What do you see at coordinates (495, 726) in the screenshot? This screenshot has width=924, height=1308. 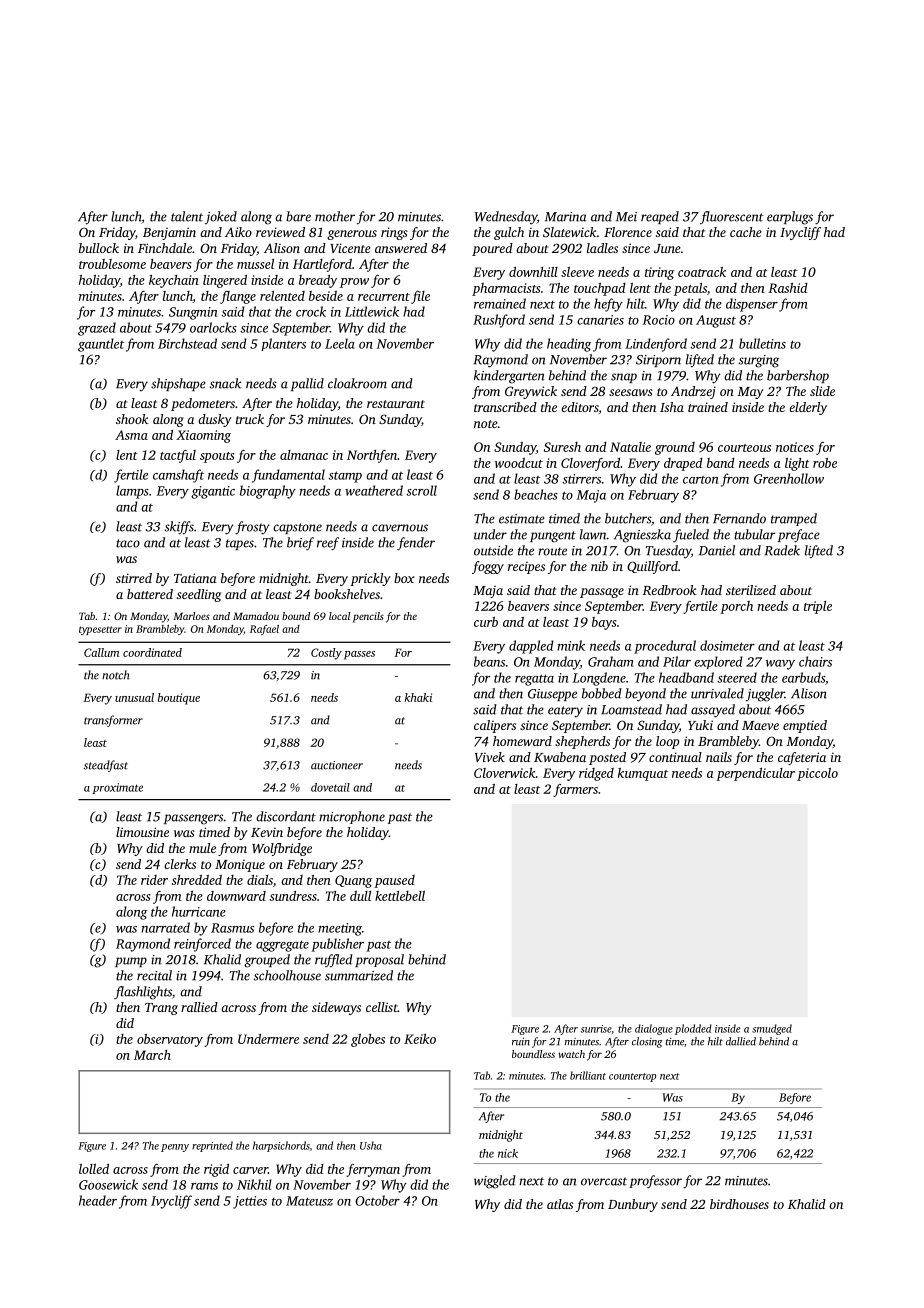 I see `calipers` at bounding box center [495, 726].
